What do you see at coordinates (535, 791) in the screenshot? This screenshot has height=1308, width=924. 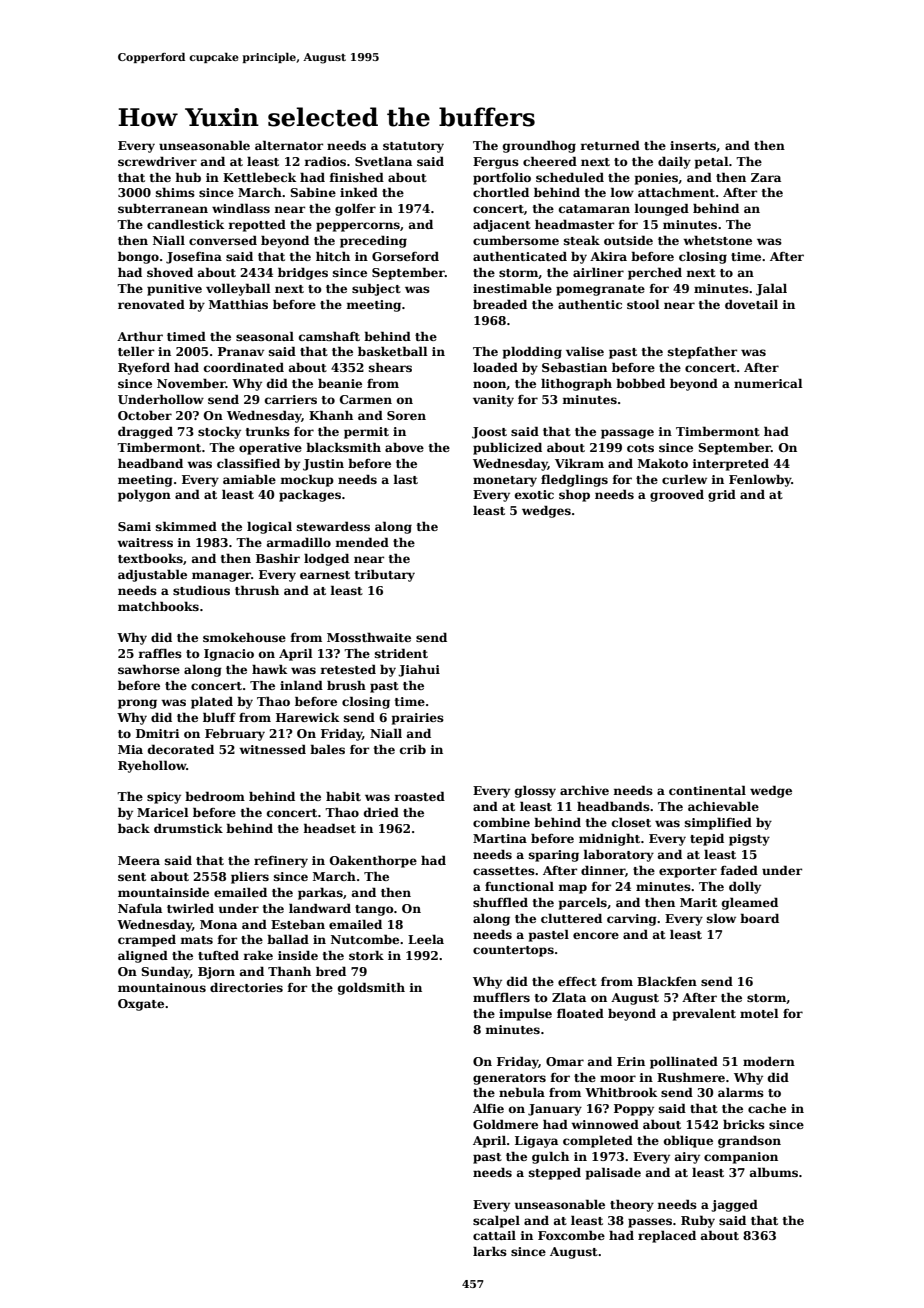 I see `glossy` at bounding box center [535, 791].
